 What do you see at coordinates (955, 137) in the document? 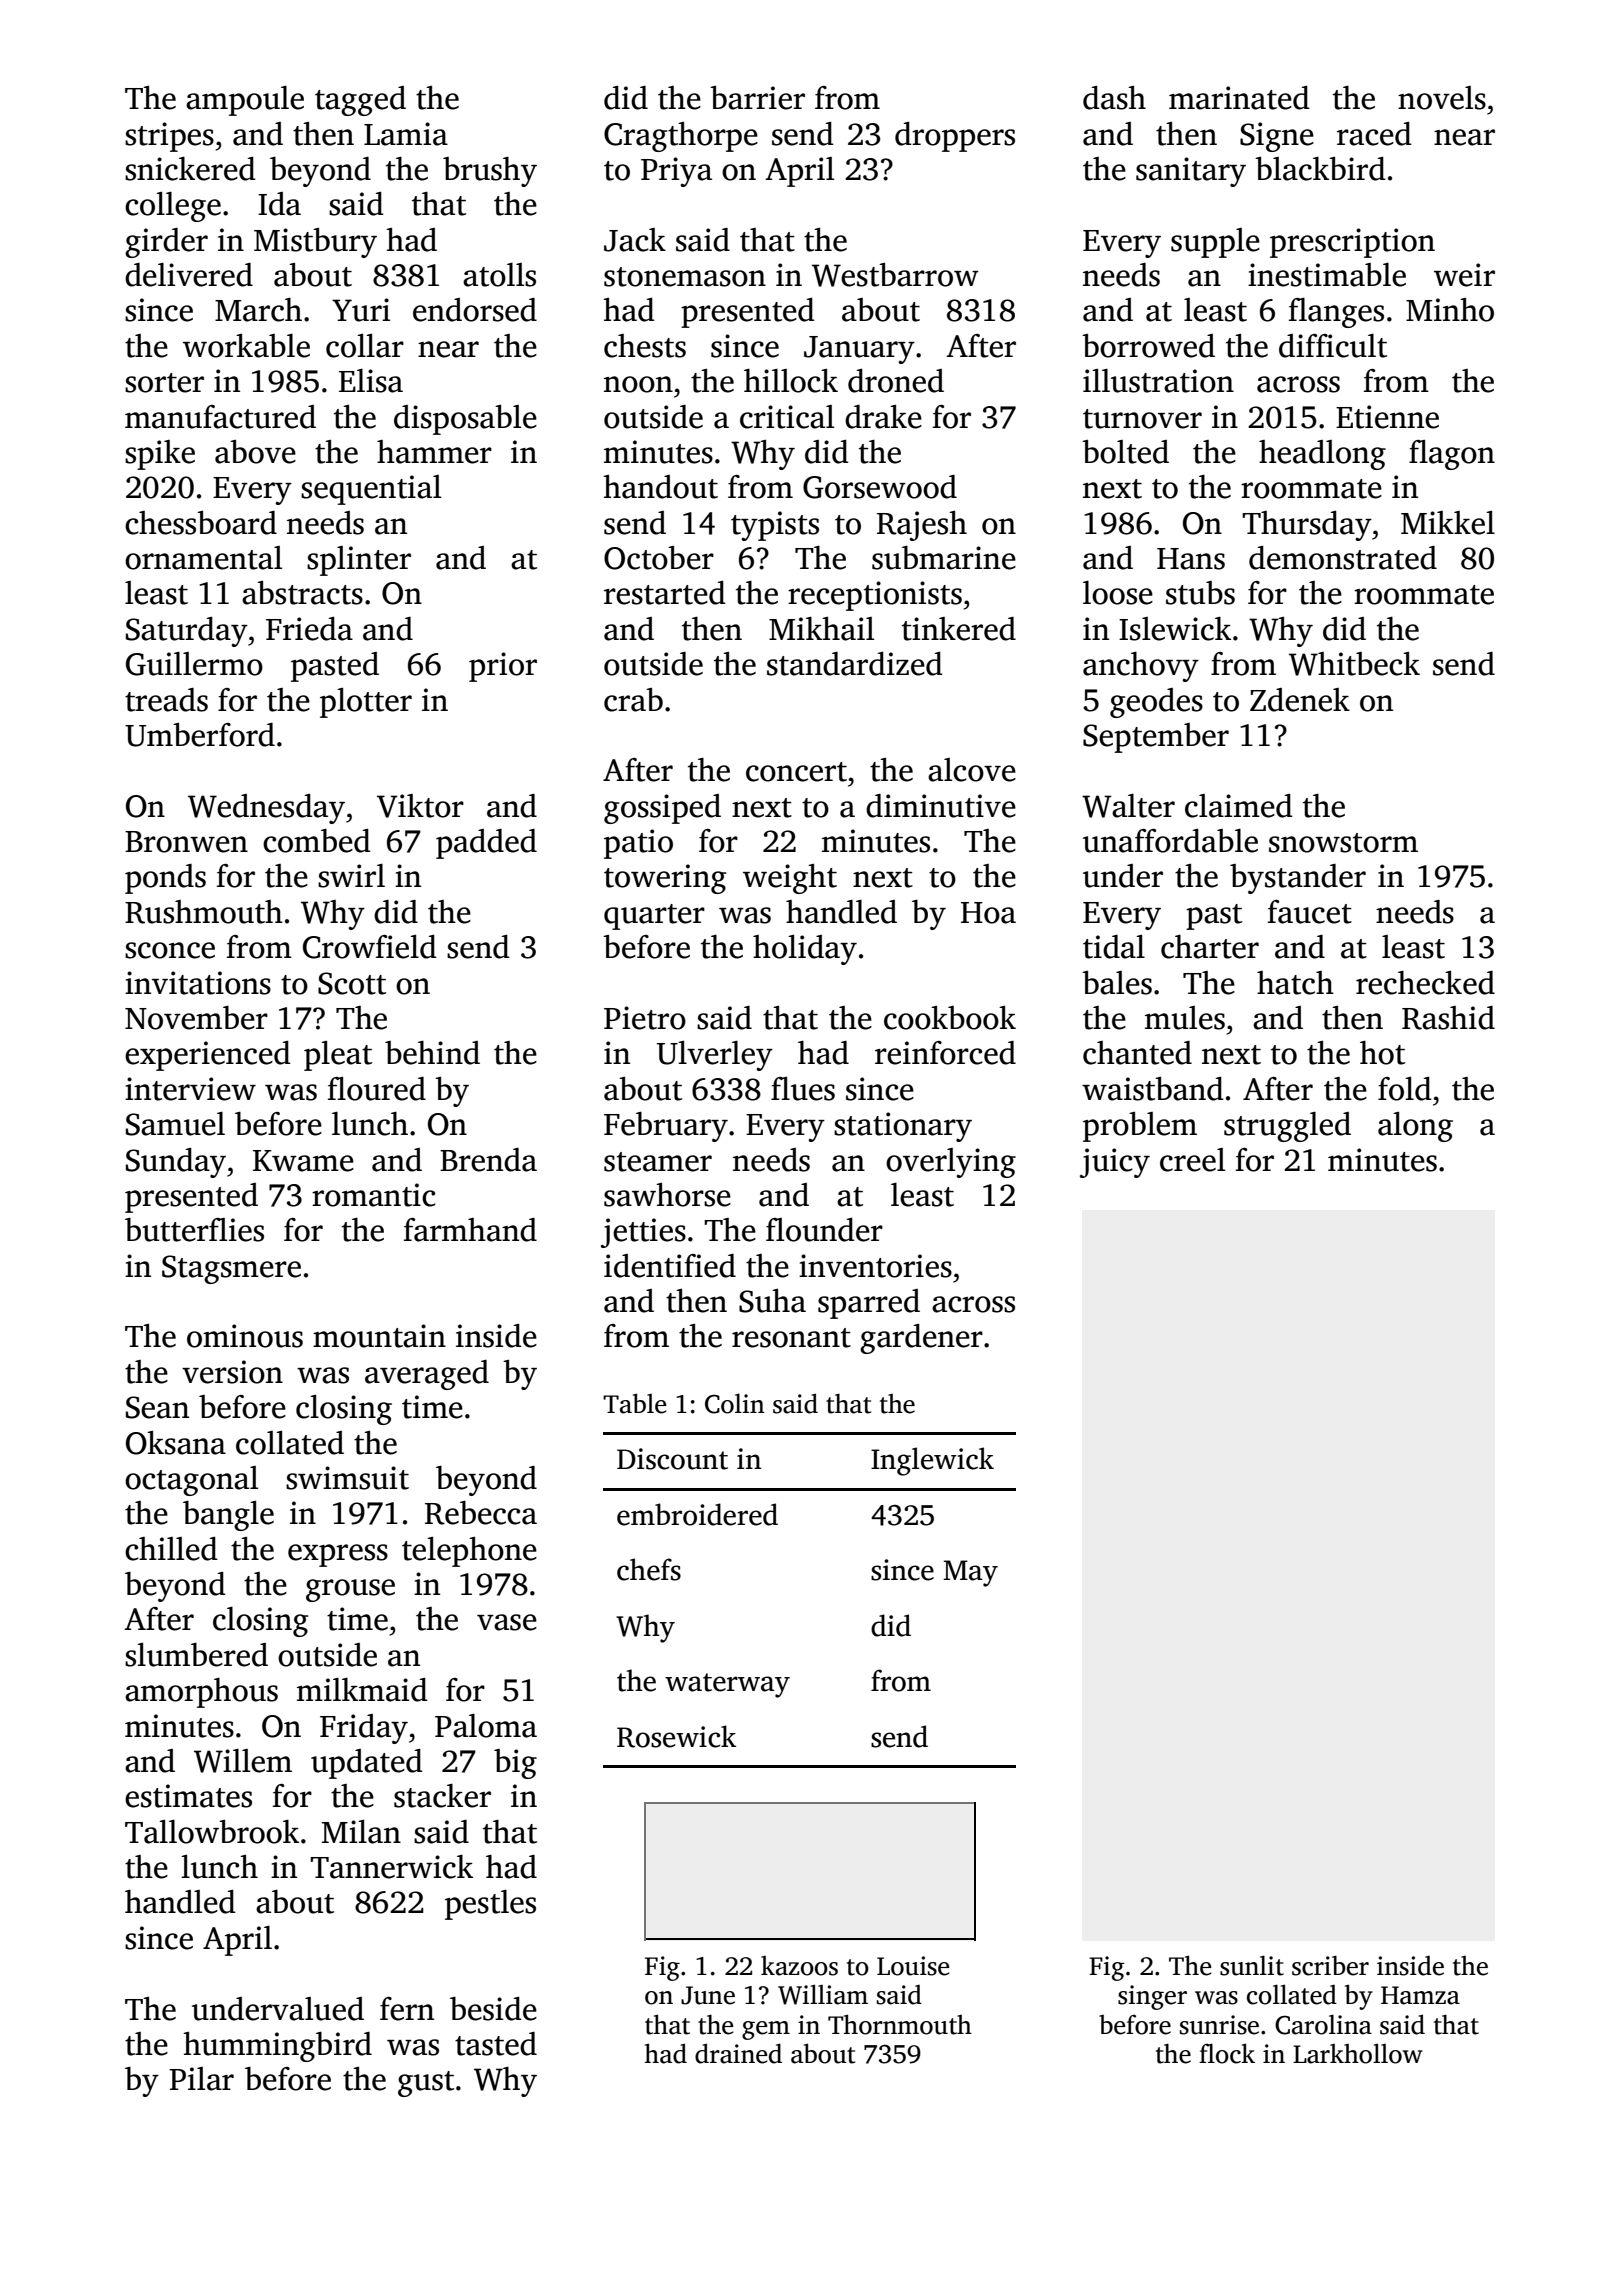
I see `droppers` at bounding box center [955, 137].
